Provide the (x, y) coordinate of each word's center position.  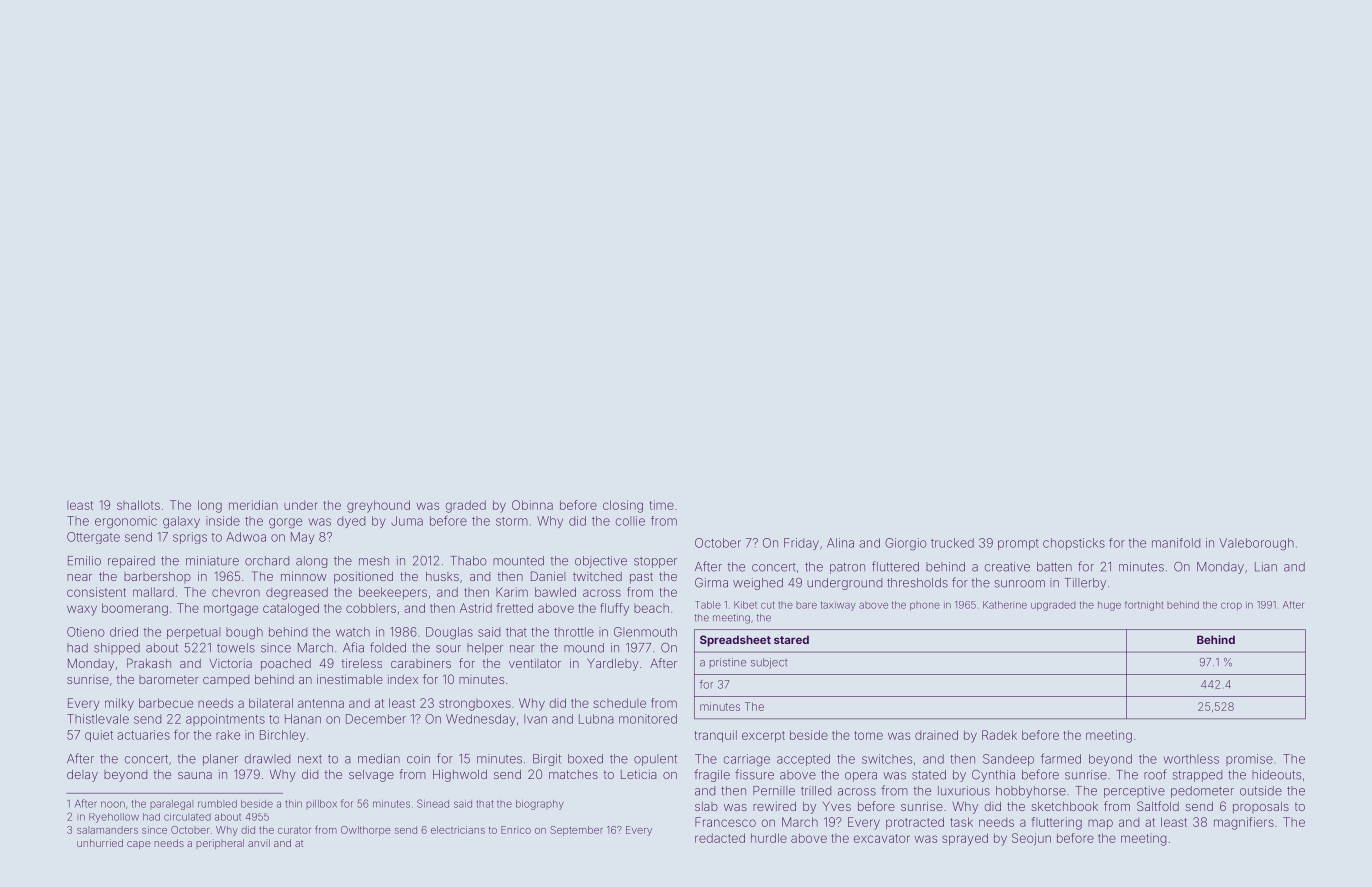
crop (1231, 606)
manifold (1176, 543)
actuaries (143, 735)
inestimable (350, 679)
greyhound (378, 506)
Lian (1266, 567)
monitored (648, 719)
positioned (363, 578)
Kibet (745, 605)
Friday (801, 544)
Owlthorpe (366, 831)
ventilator (535, 663)
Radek (999, 735)
